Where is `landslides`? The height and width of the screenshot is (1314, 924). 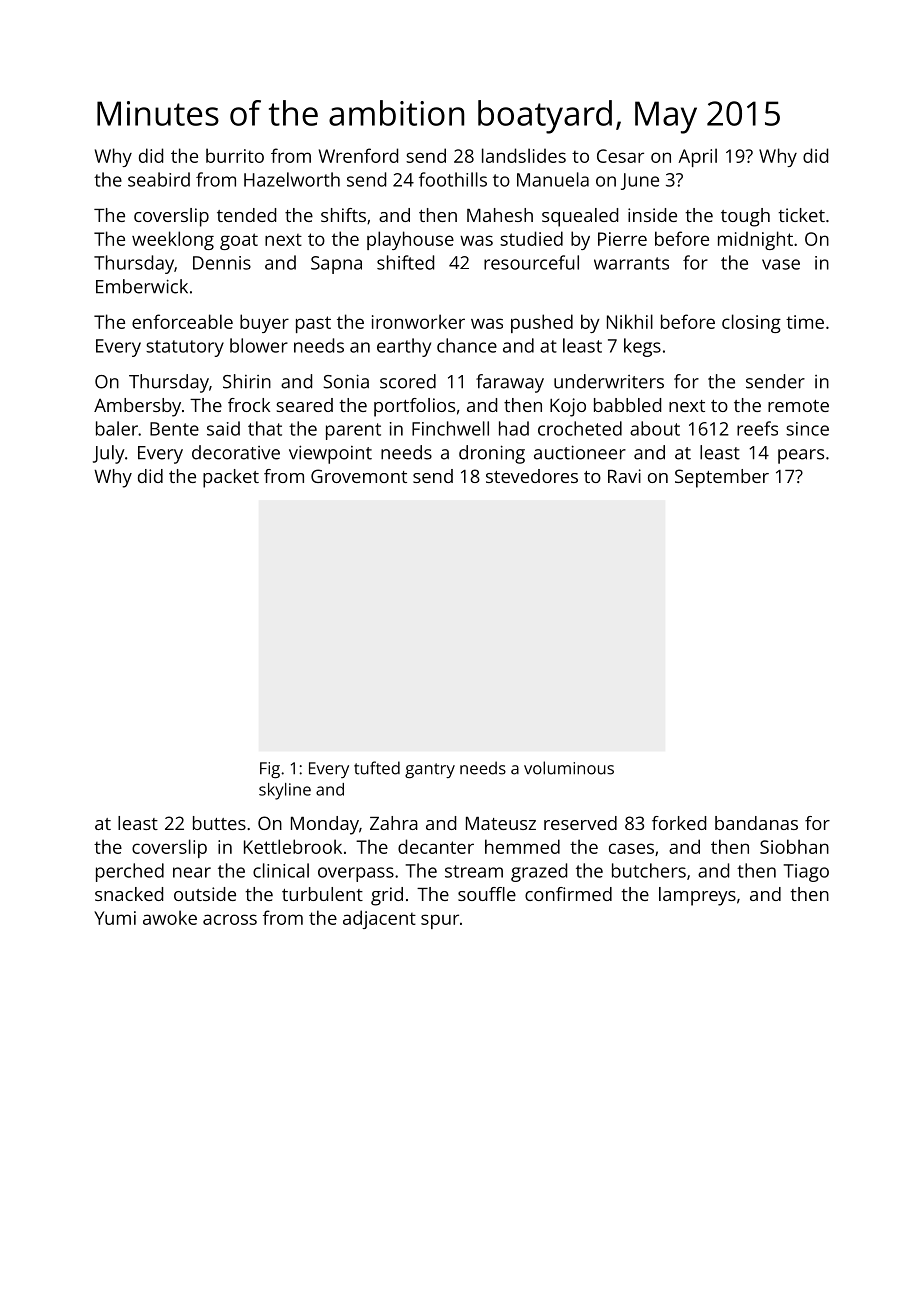 landslides is located at coordinates (524, 155).
